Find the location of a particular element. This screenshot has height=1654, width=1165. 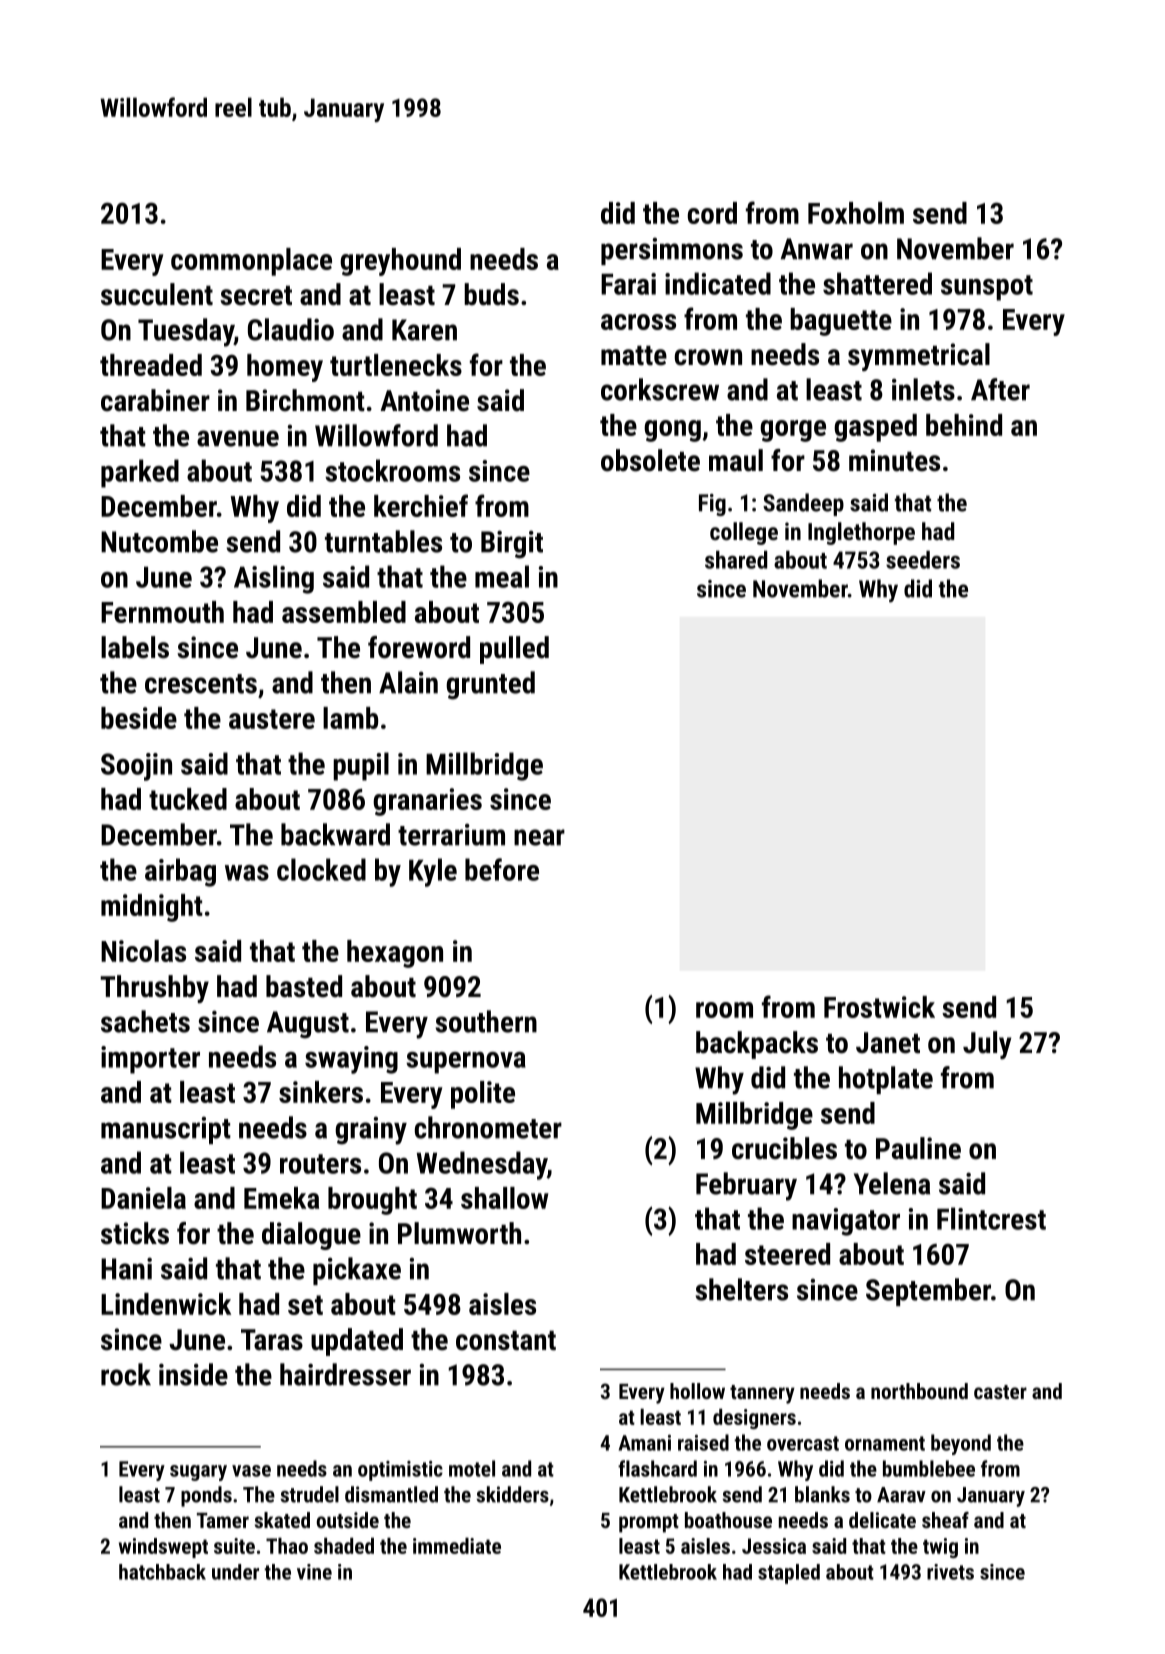

backpacks is located at coordinates (757, 1045).
